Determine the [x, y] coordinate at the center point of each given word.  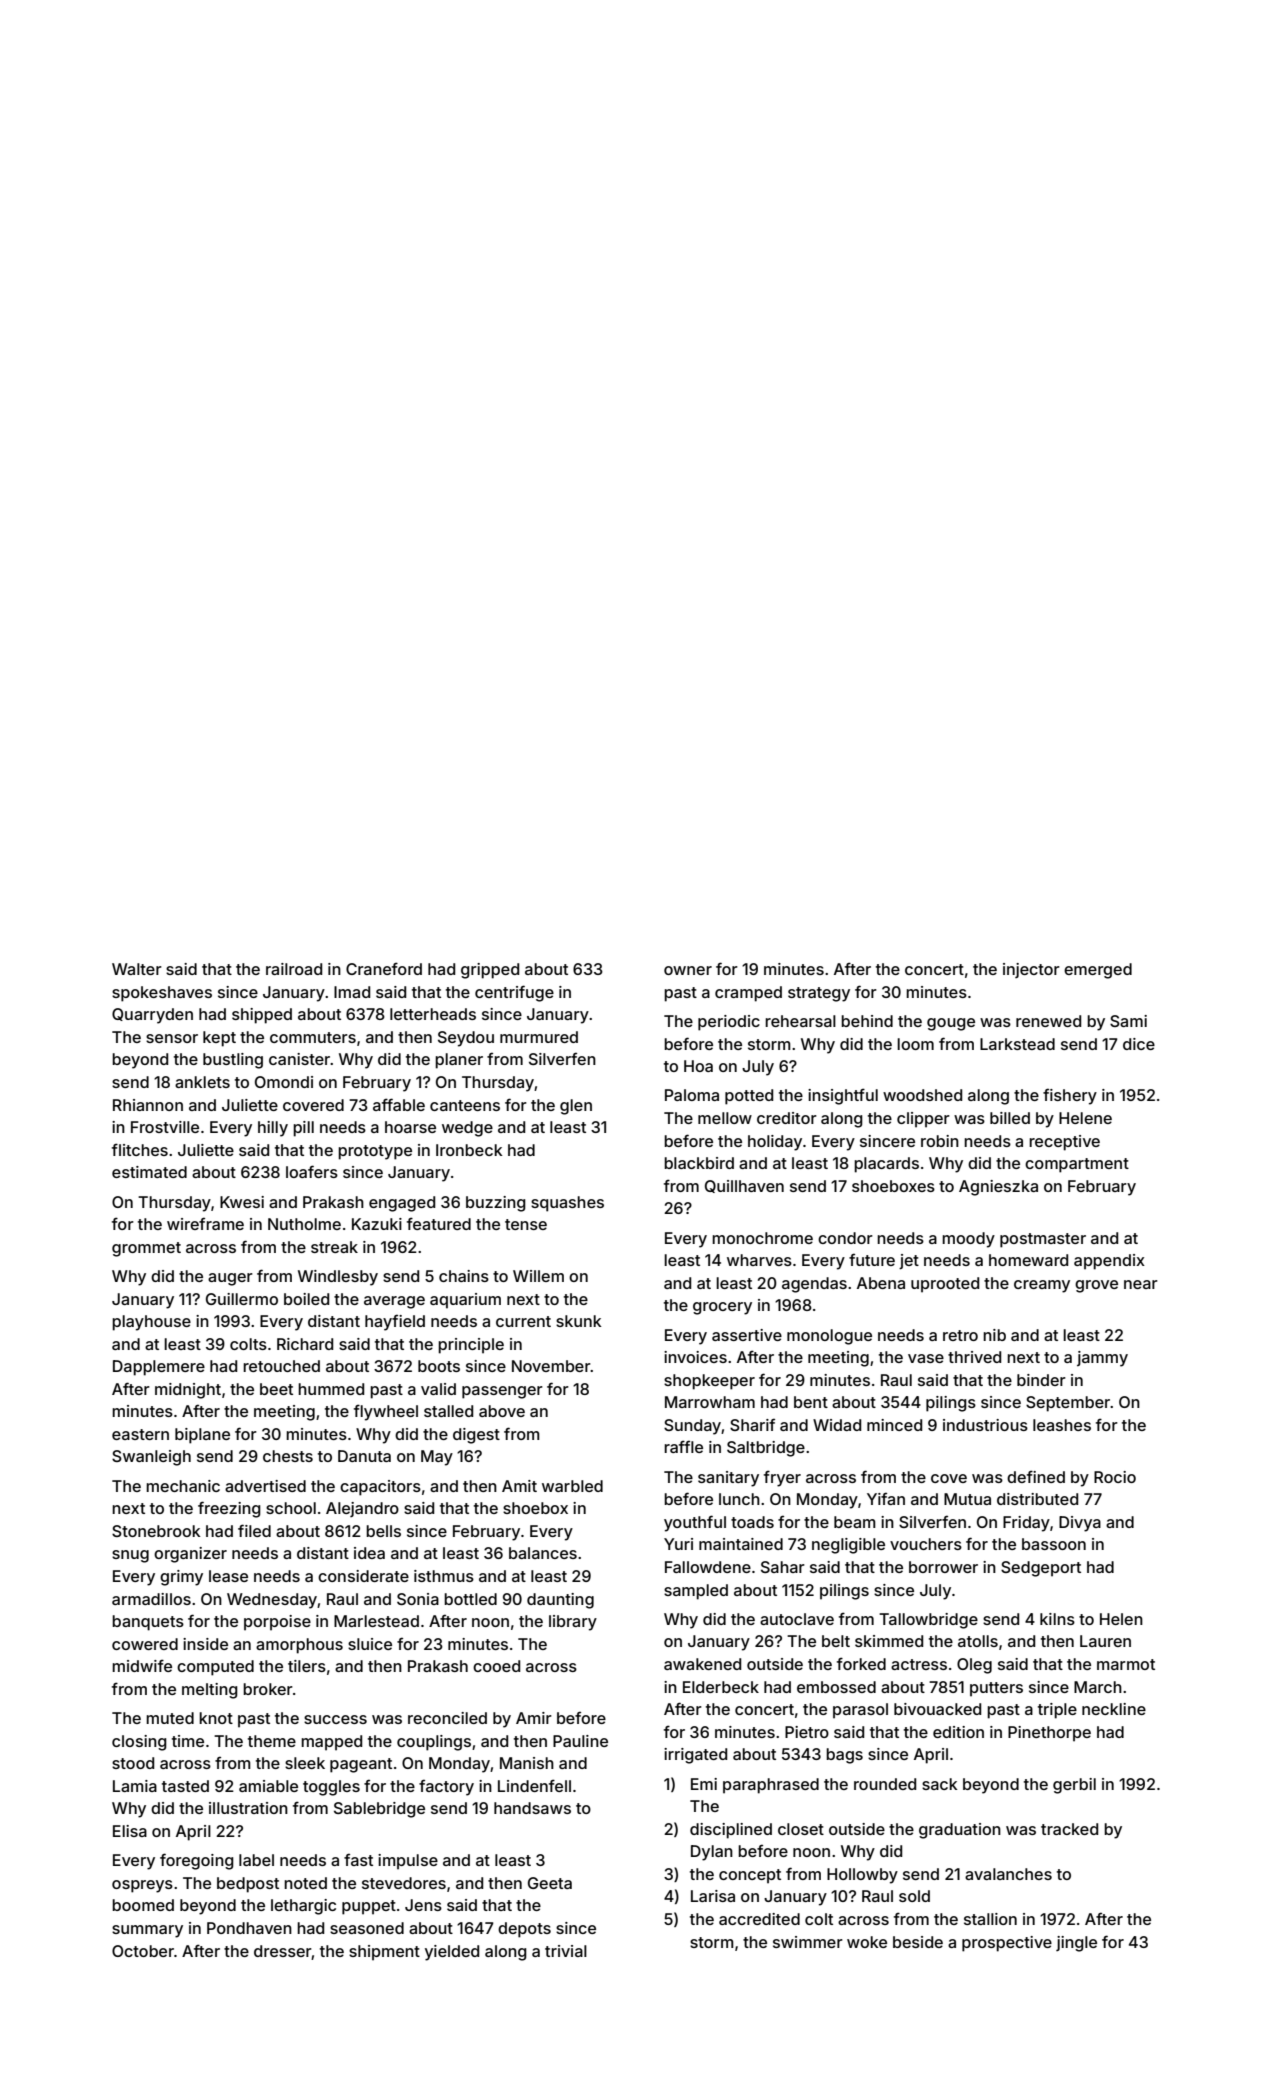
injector [1031, 970]
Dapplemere [159, 1368]
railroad [294, 969]
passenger [502, 1392]
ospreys [142, 1886]
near [1141, 1284]
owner [688, 970]
